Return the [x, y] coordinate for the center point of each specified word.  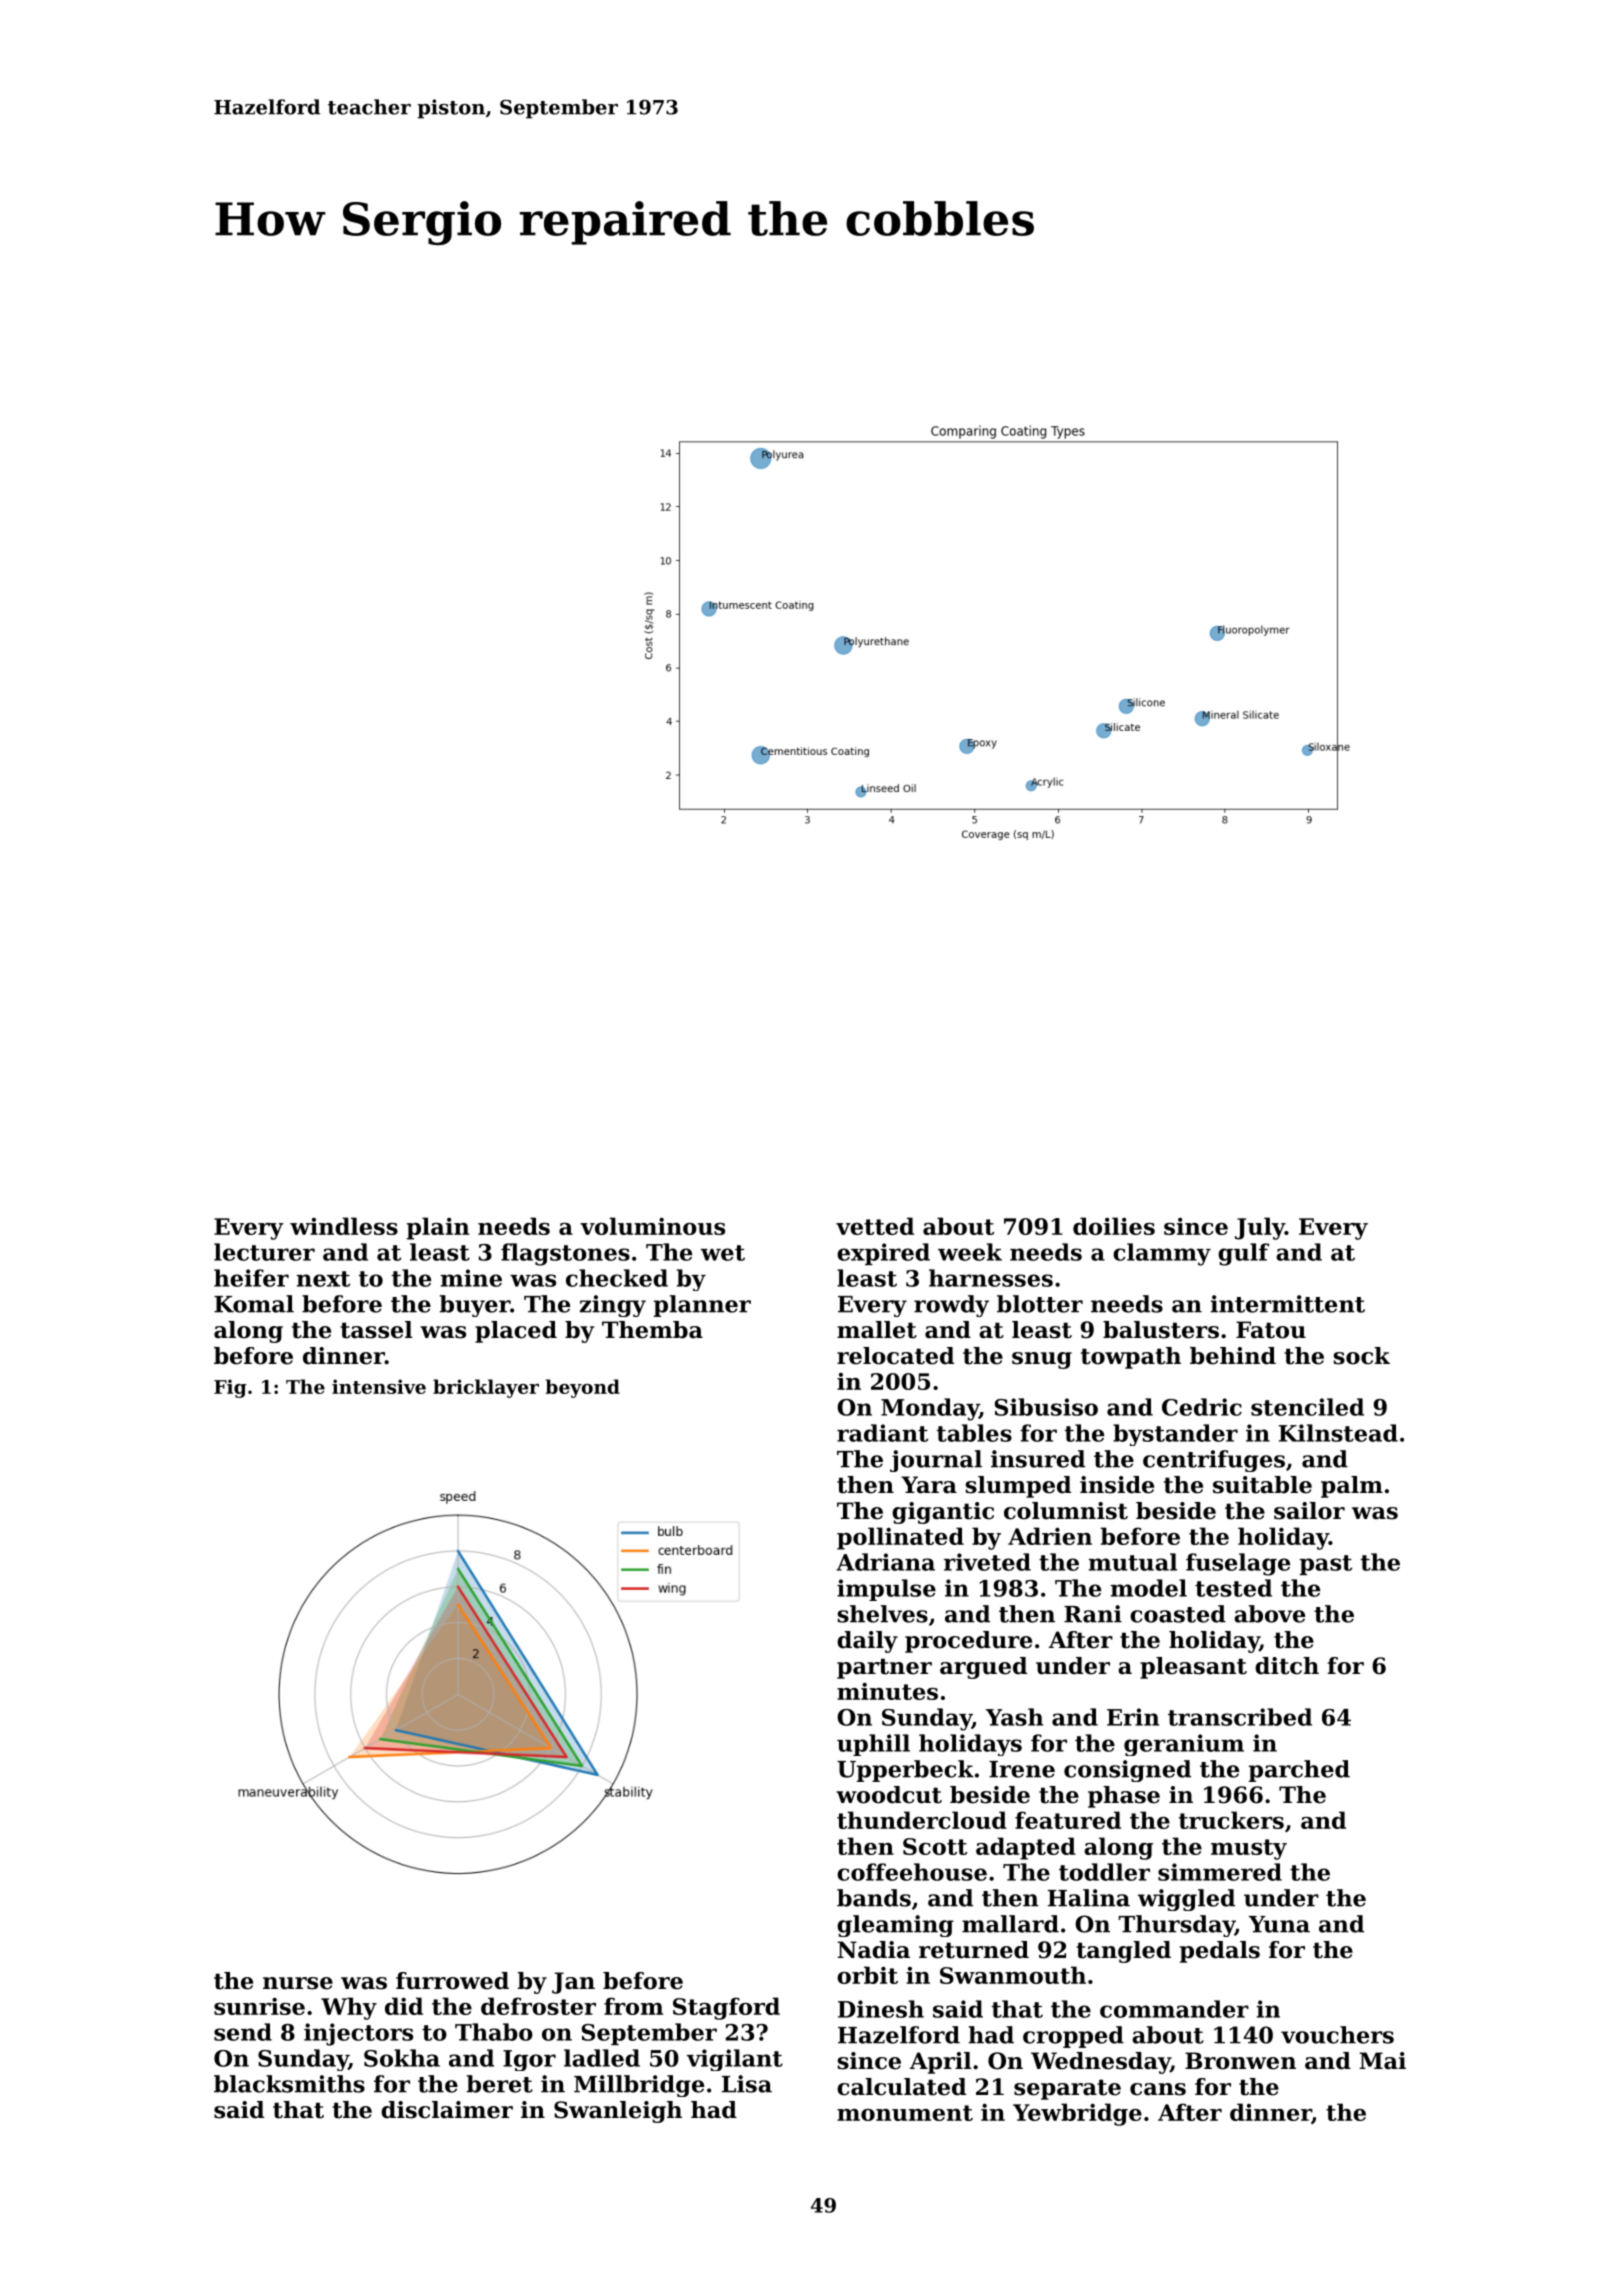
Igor [529, 2060]
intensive [379, 1386]
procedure [968, 1642]
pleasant [1193, 1668]
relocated [895, 1356]
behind [1233, 1356]
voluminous [652, 1226]
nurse [298, 1983]
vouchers [1337, 2035]
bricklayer [486, 1388]
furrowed [452, 1981]
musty [1249, 1849]
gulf [1243, 1254]
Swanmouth [1013, 1975]
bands [874, 1898]
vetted [875, 1226]
